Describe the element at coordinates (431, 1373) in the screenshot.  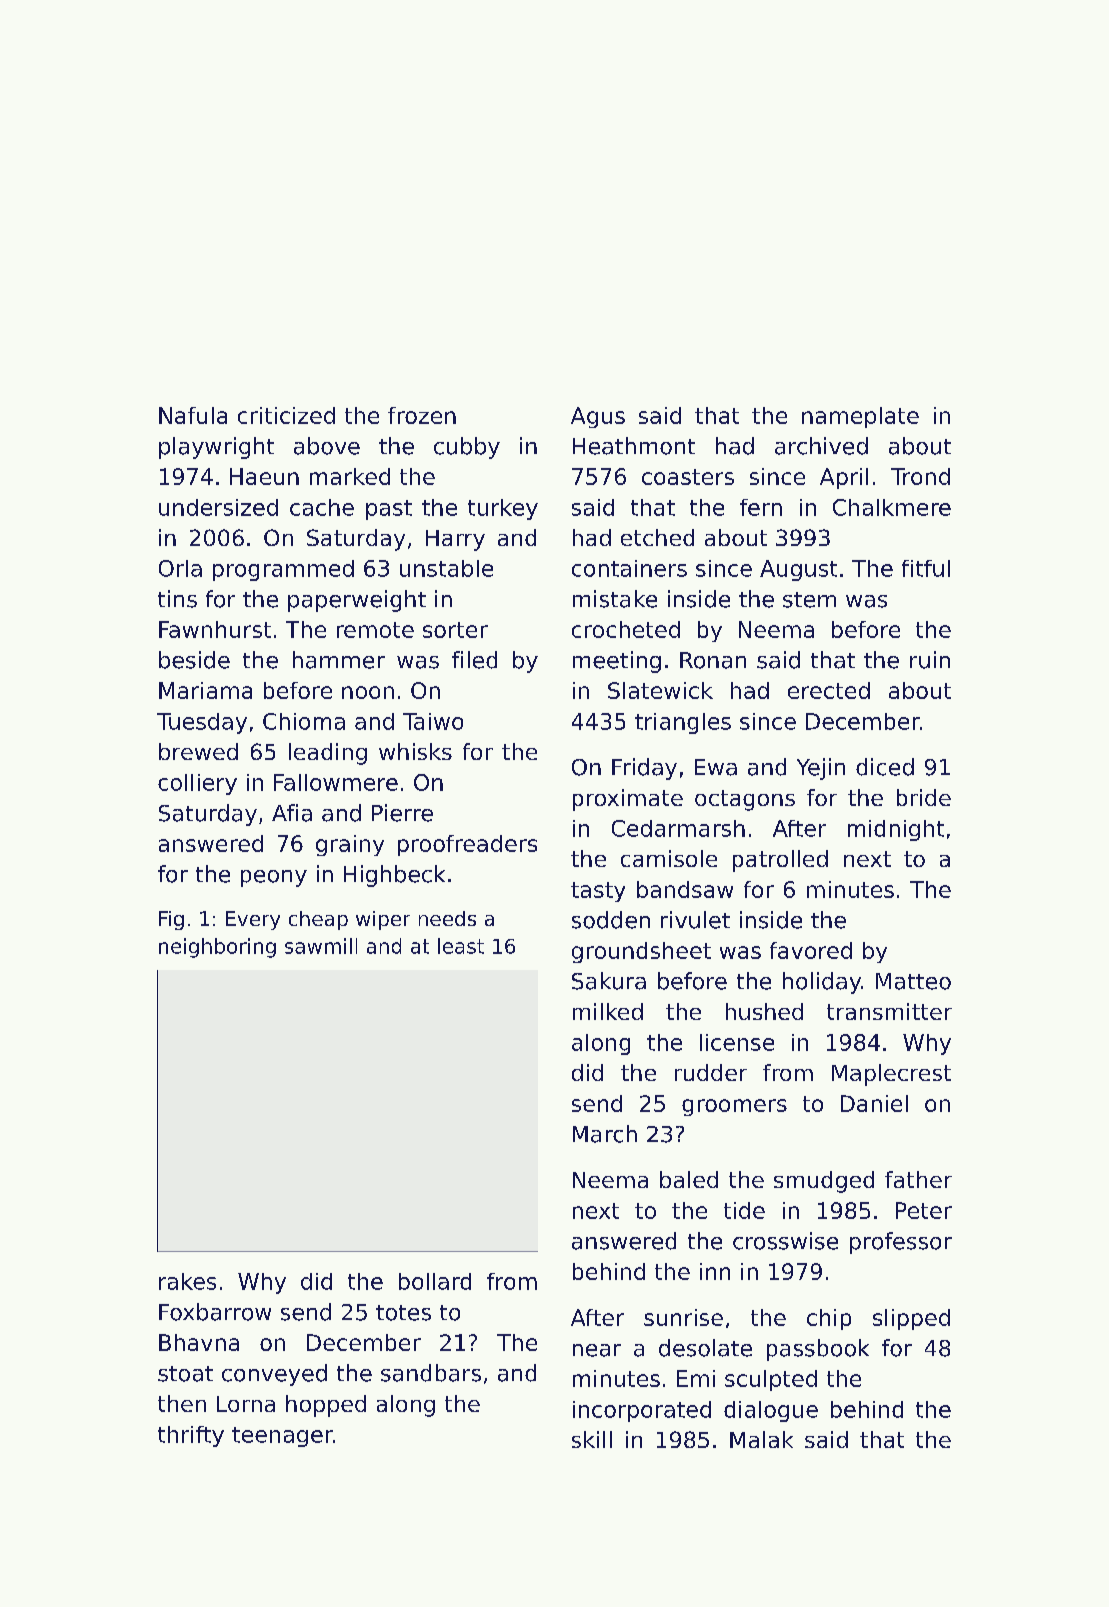
I see `sandbars` at that location.
